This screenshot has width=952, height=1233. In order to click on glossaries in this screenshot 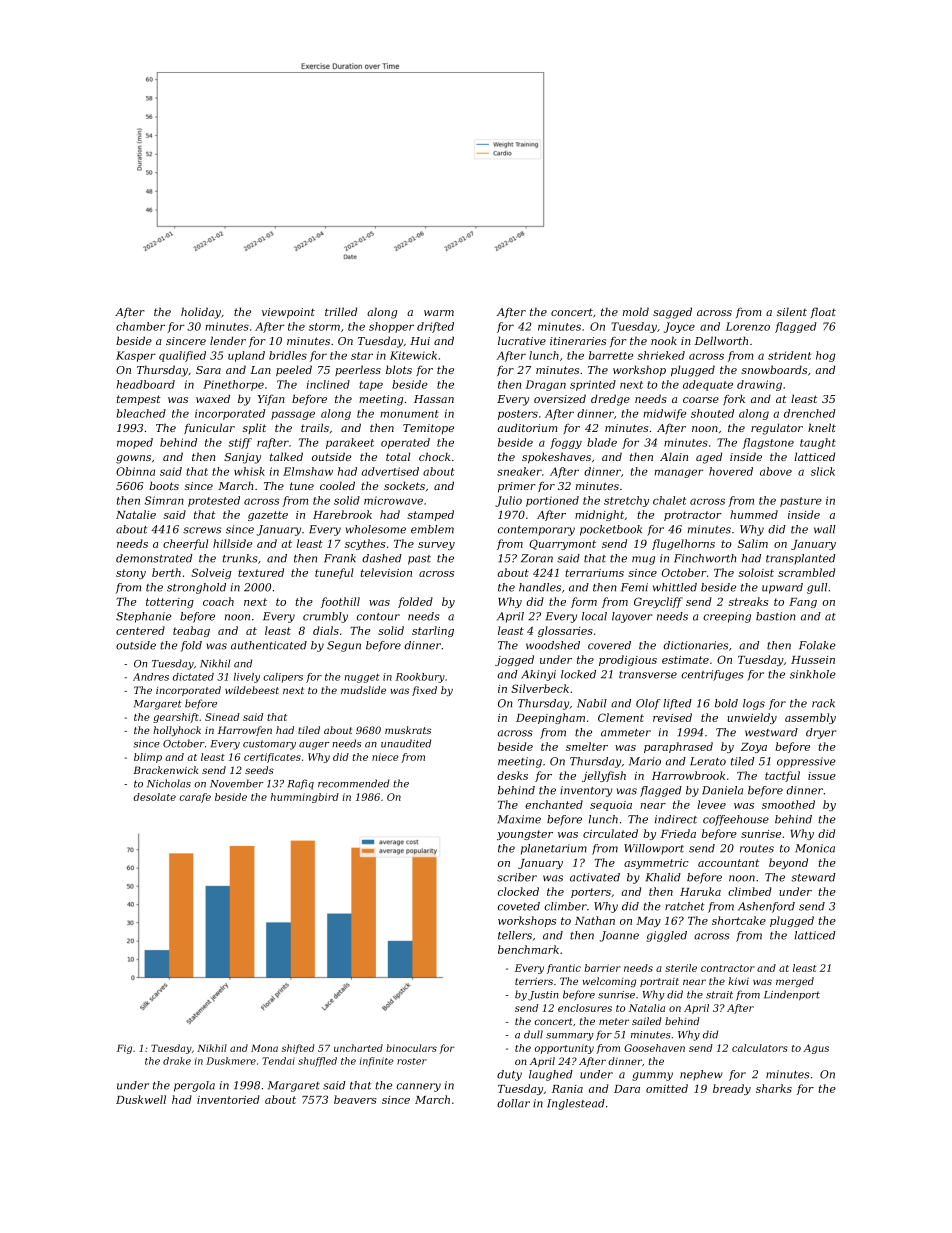, I will do `click(565, 631)`.
